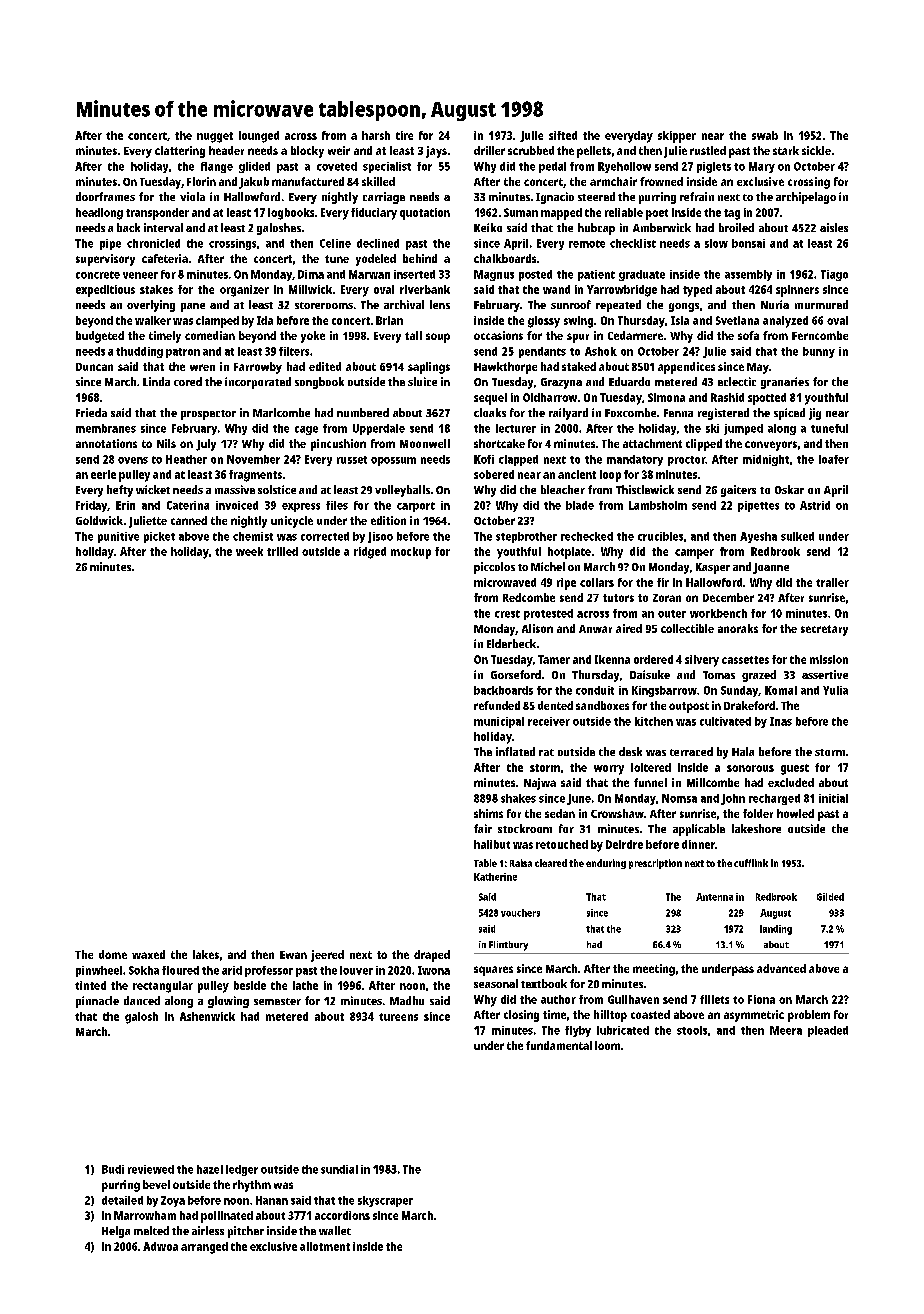 Image resolution: width=924 pixels, height=1314 pixels. Describe the element at coordinates (732, 214) in the document. I see `tag` at that location.
